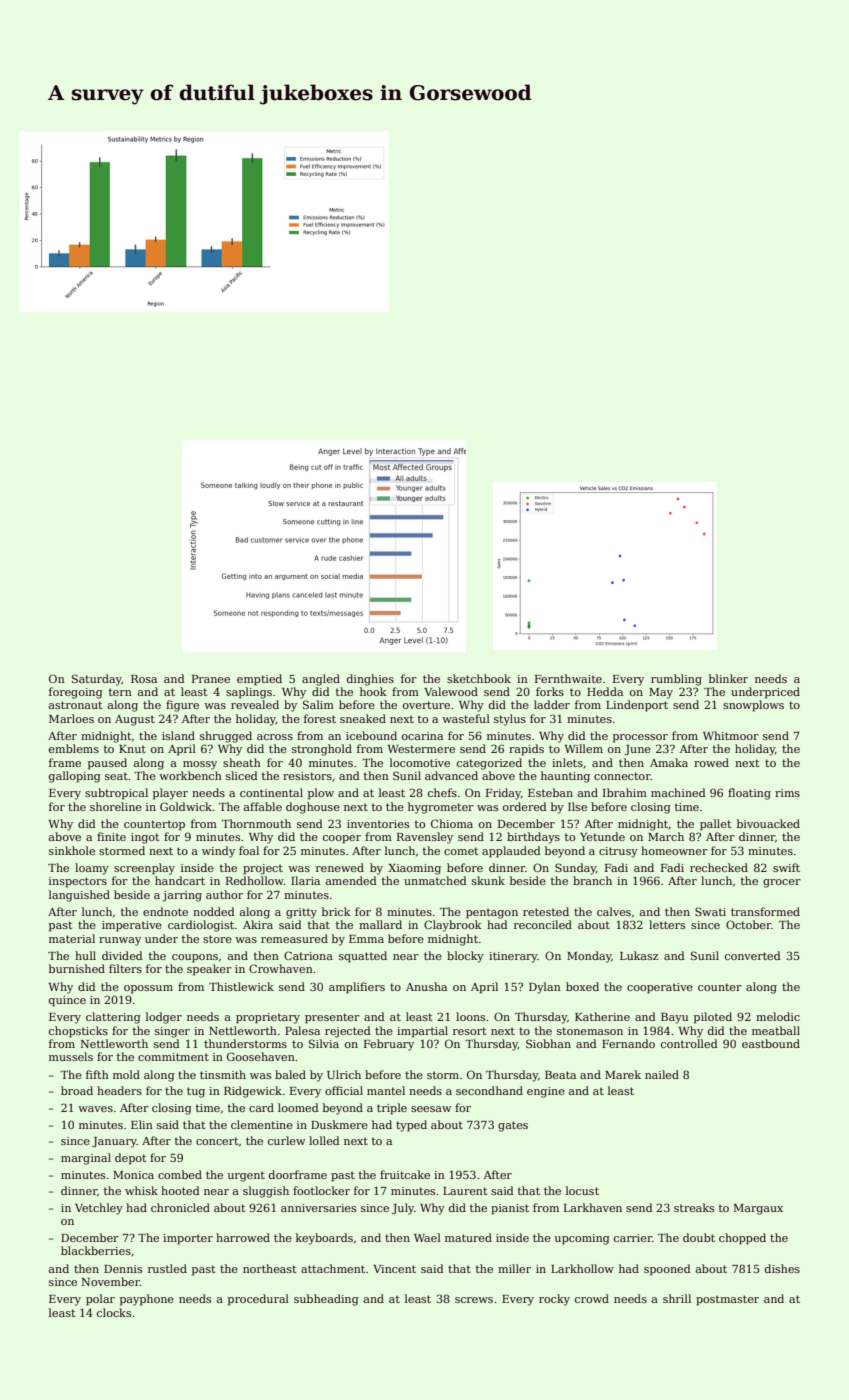  Describe the element at coordinates (148, 989) in the page. I see `opossum` at that location.
